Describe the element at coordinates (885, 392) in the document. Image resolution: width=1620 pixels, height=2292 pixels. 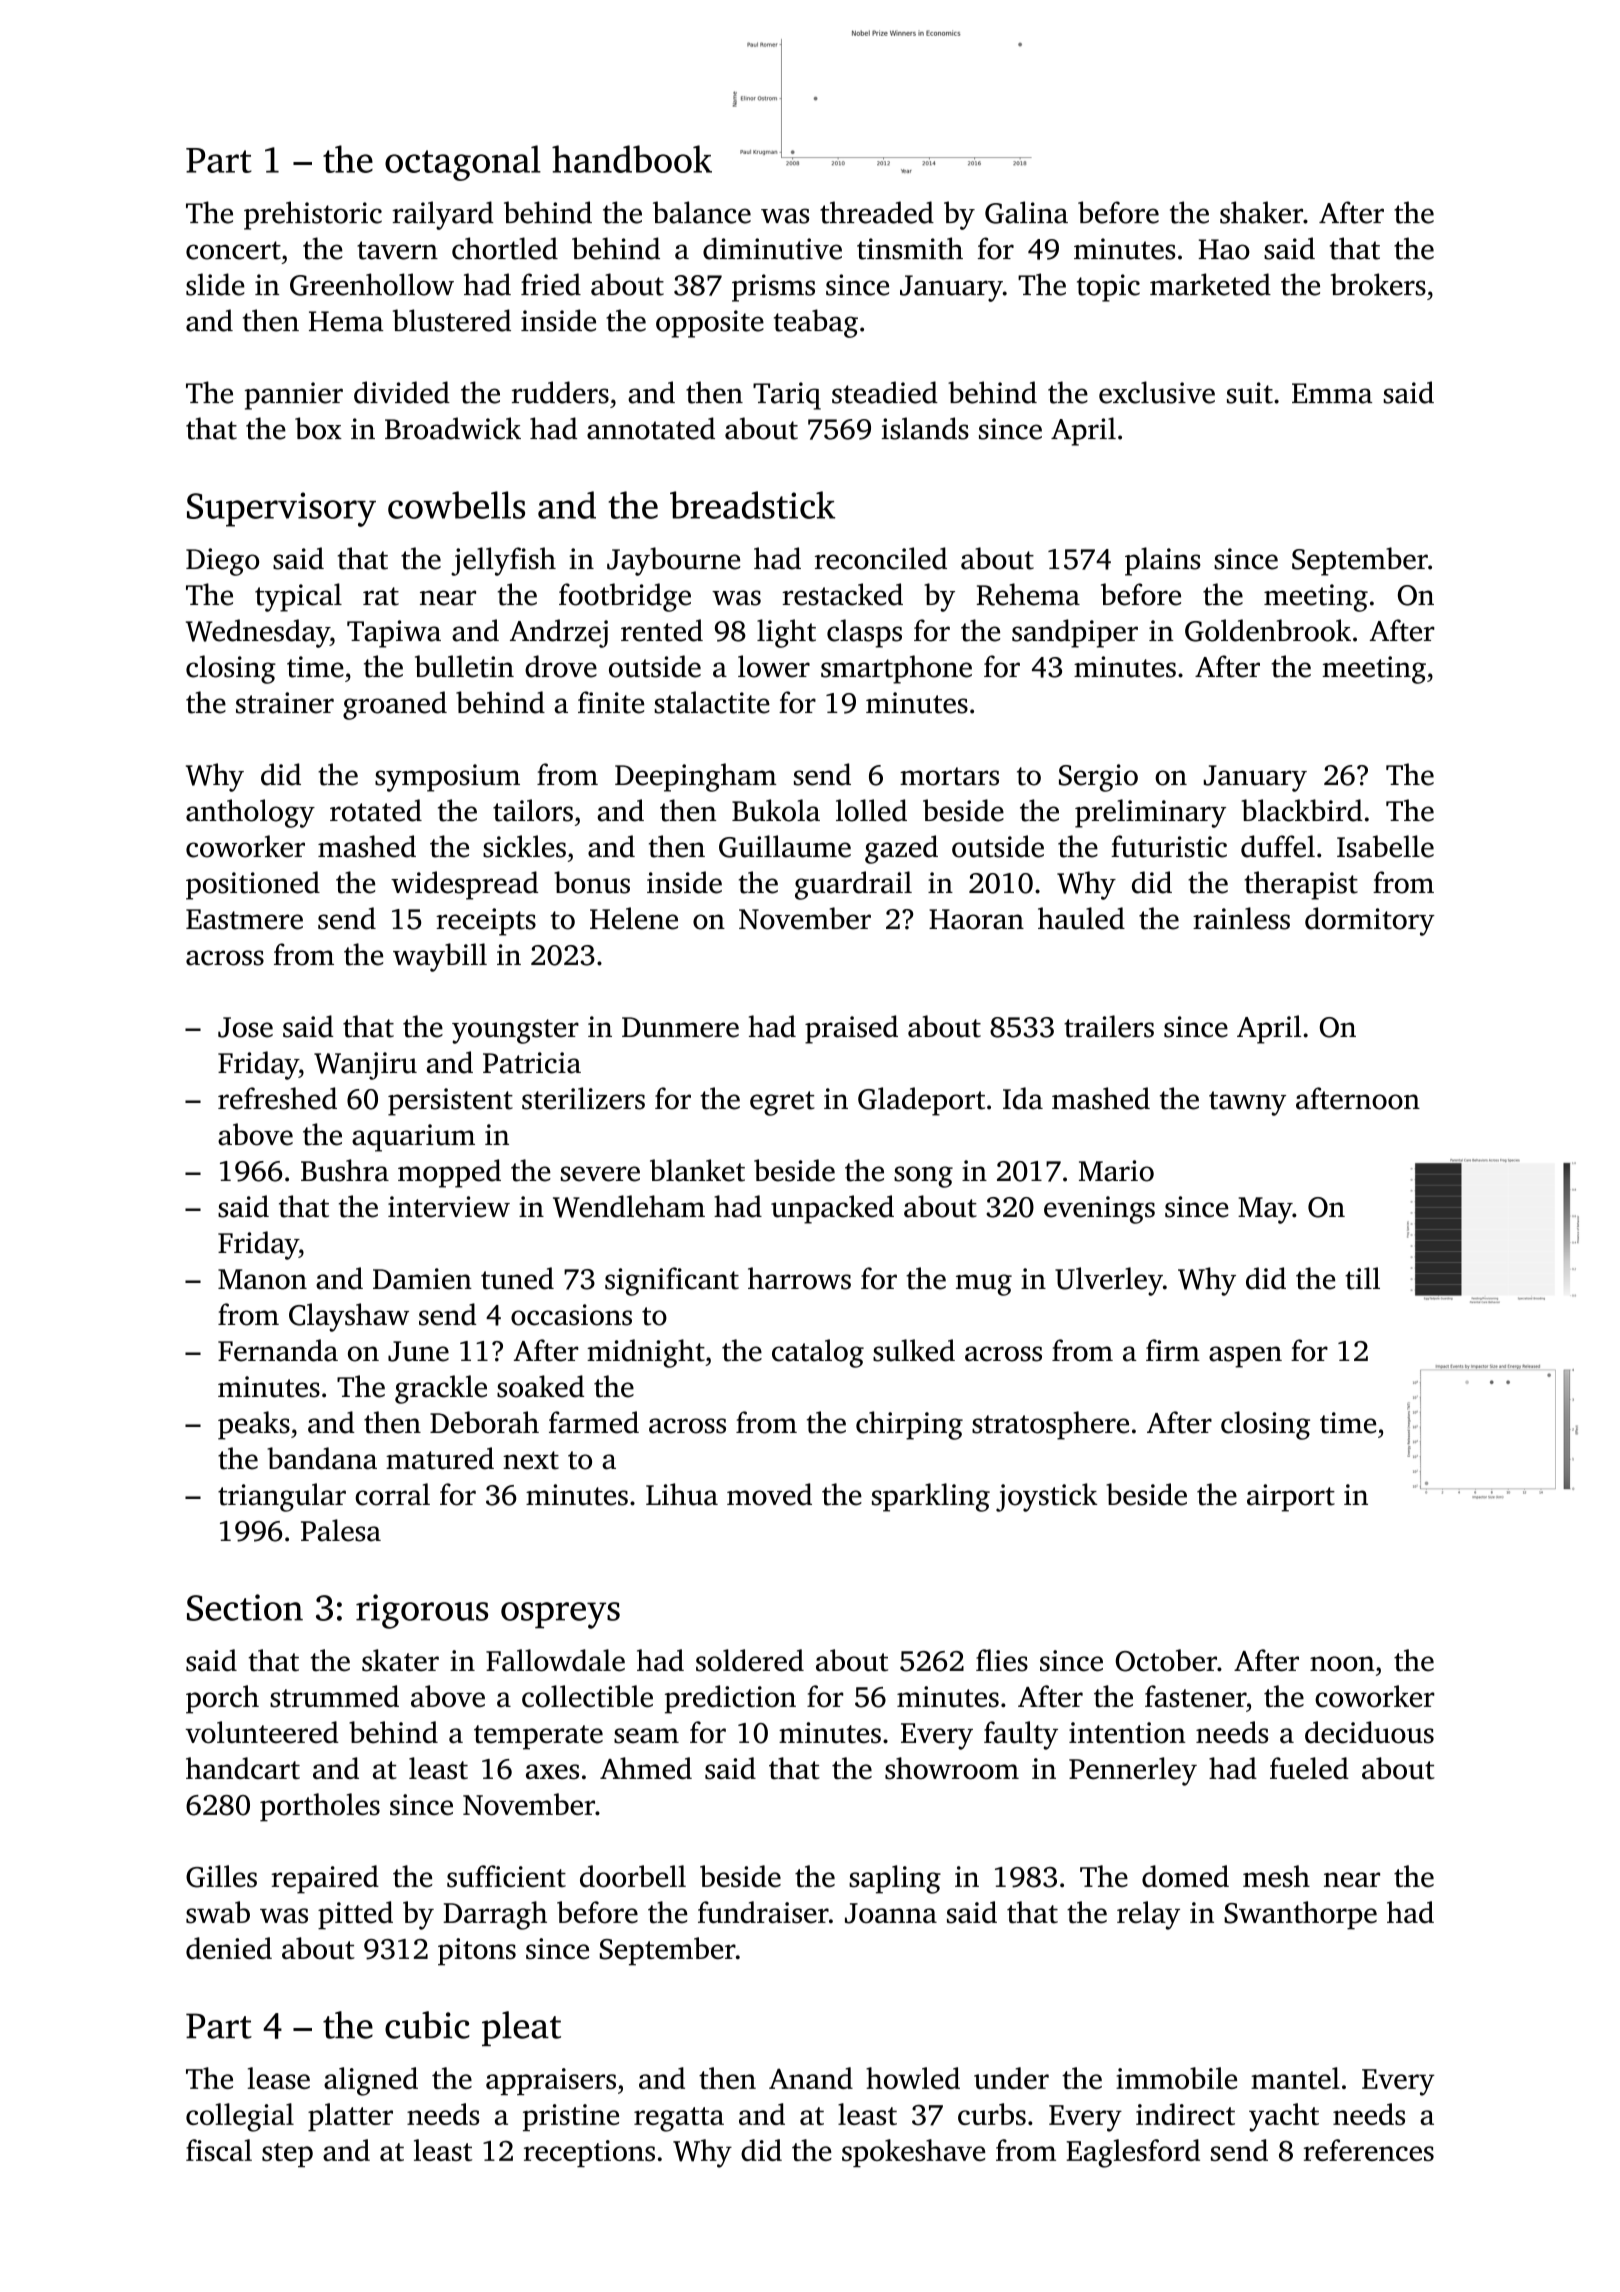
I see `steadied` at that location.
